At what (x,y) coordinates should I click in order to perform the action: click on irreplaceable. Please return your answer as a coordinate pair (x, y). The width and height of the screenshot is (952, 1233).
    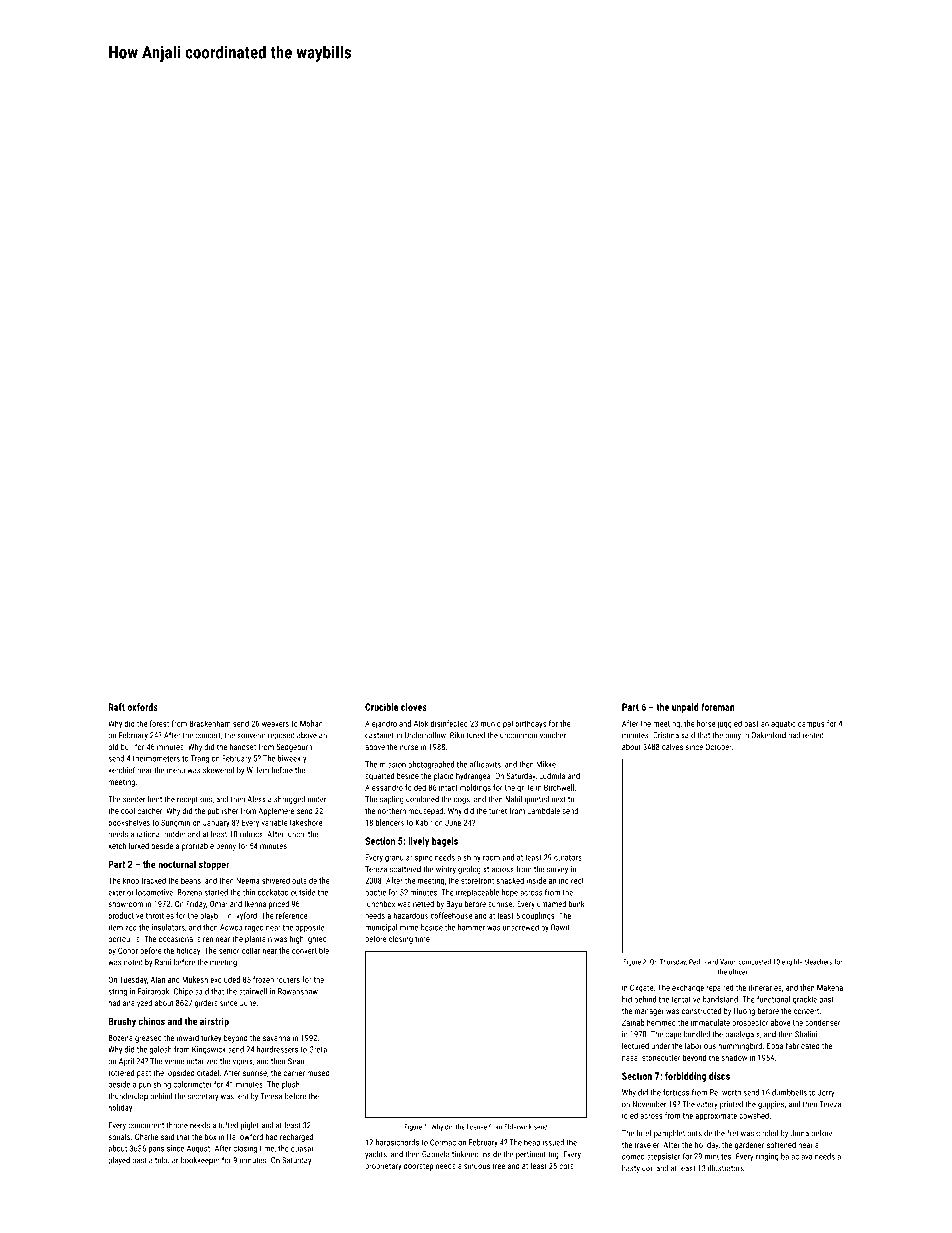
    Looking at the image, I should click on (477, 893).
